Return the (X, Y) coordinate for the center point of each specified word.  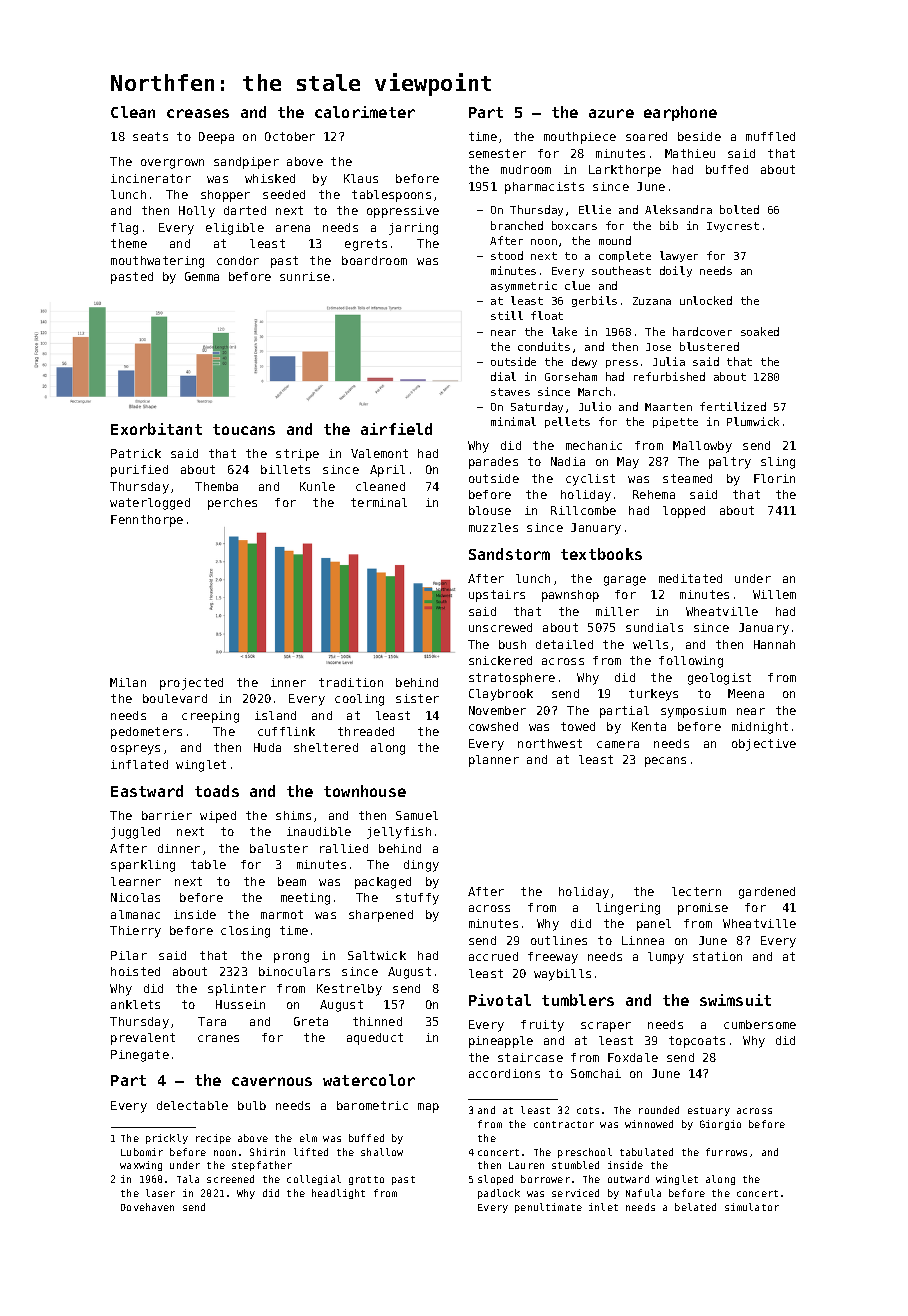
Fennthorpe (147, 521)
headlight (338, 1194)
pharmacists (544, 188)
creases (198, 113)
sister (417, 698)
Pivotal (500, 1000)
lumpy (666, 958)
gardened (767, 893)
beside (699, 136)
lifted (311, 1152)
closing (245, 932)
